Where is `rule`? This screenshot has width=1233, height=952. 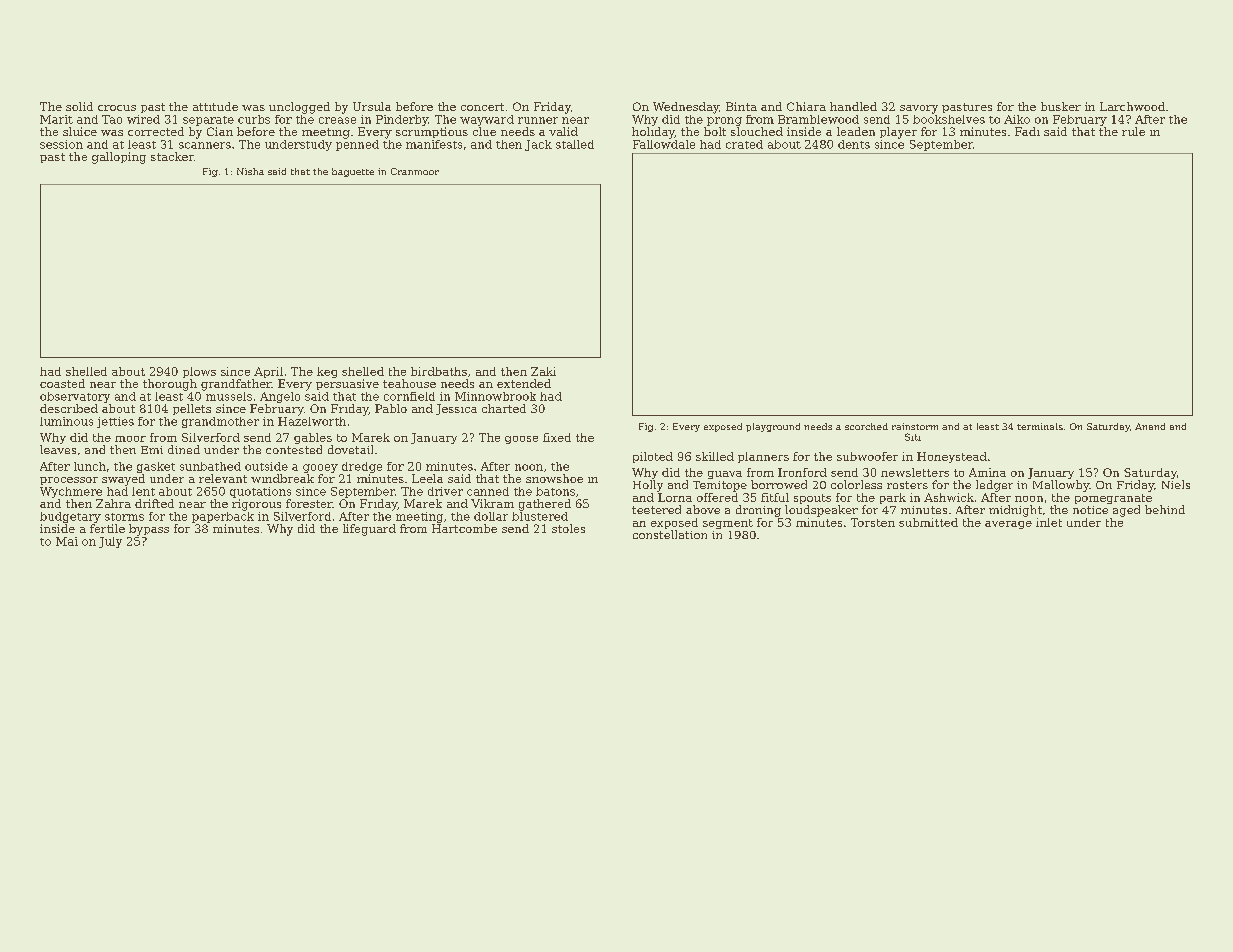 rule is located at coordinates (1133, 131).
